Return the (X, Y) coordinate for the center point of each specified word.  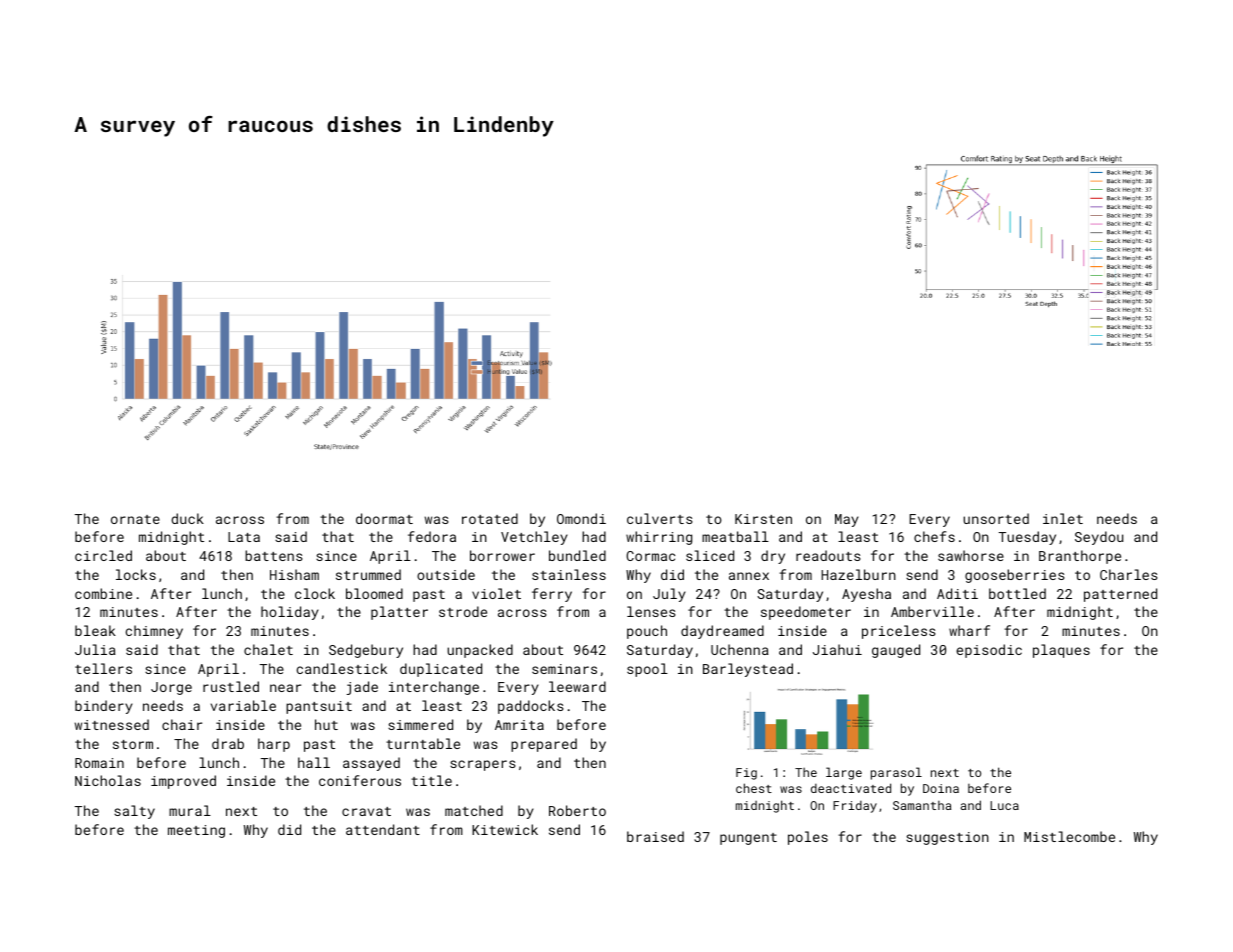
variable (243, 705)
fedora (432, 536)
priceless (899, 632)
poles (808, 838)
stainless (569, 574)
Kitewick (505, 829)
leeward (577, 686)
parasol (896, 773)
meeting (196, 831)
